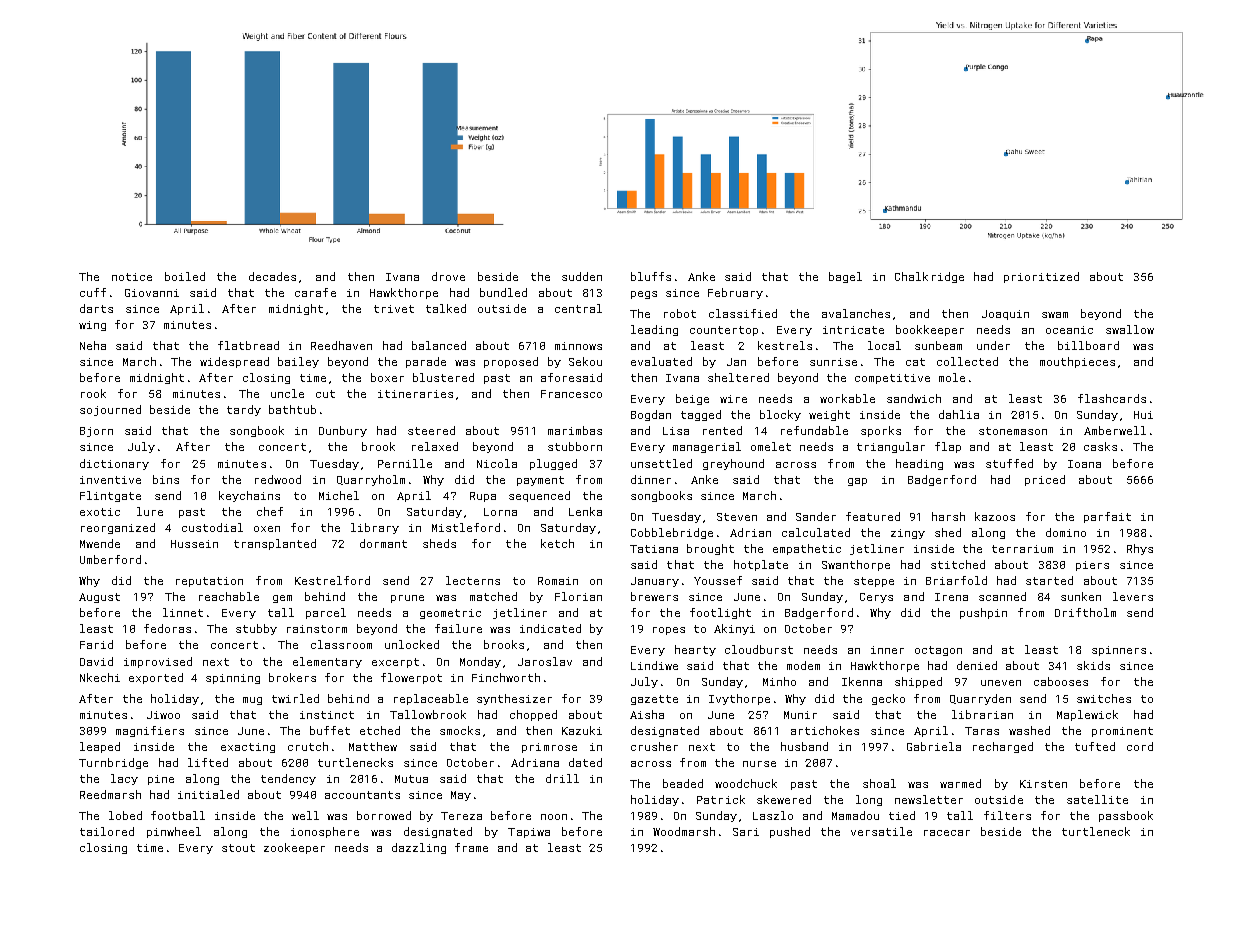 The height and width of the document is (952, 1233). Describe the element at coordinates (234, 362) in the document. I see `widespread` at that location.
